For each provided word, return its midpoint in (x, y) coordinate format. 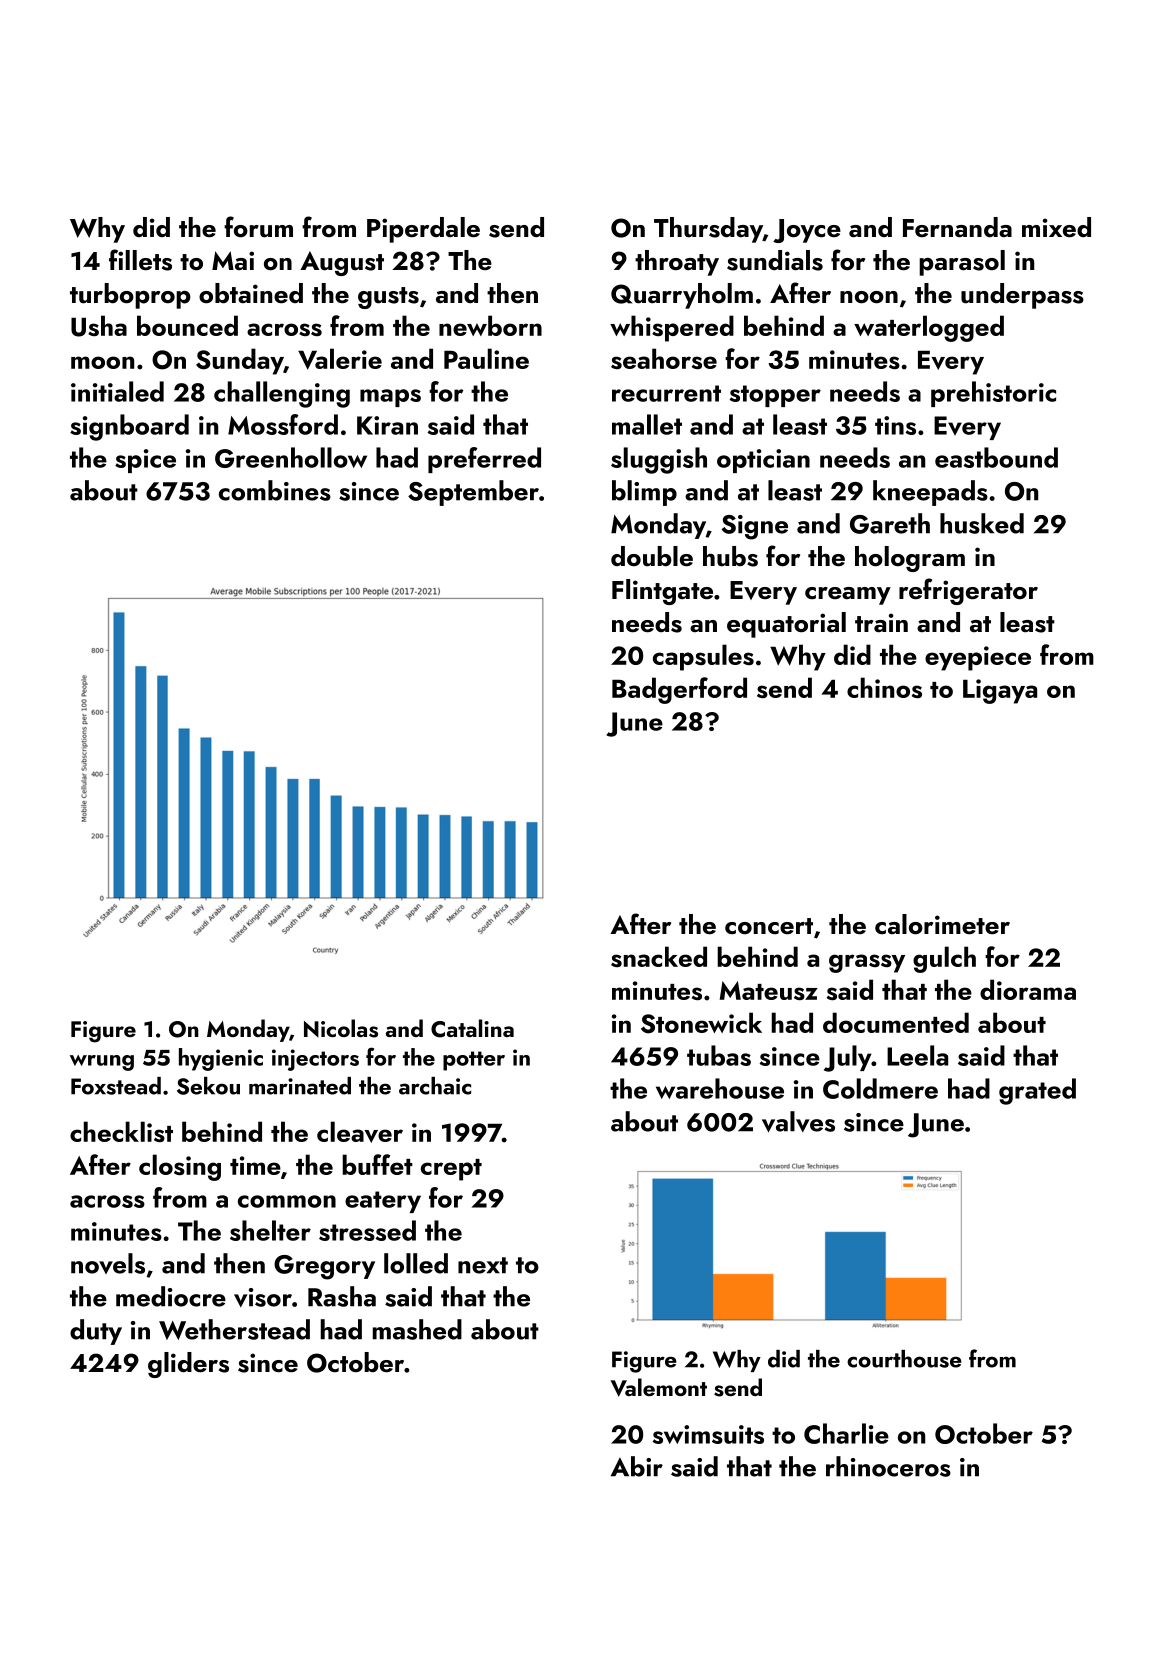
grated (1037, 1091)
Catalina (472, 1028)
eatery (383, 1202)
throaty (677, 263)
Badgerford (679, 690)
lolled (416, 1263)
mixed (1056, 227)
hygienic (221, 1059)
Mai (233, 260)
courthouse (904, 1359)
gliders (188, 1365)
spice (145, 461)
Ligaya (1000, 691)
